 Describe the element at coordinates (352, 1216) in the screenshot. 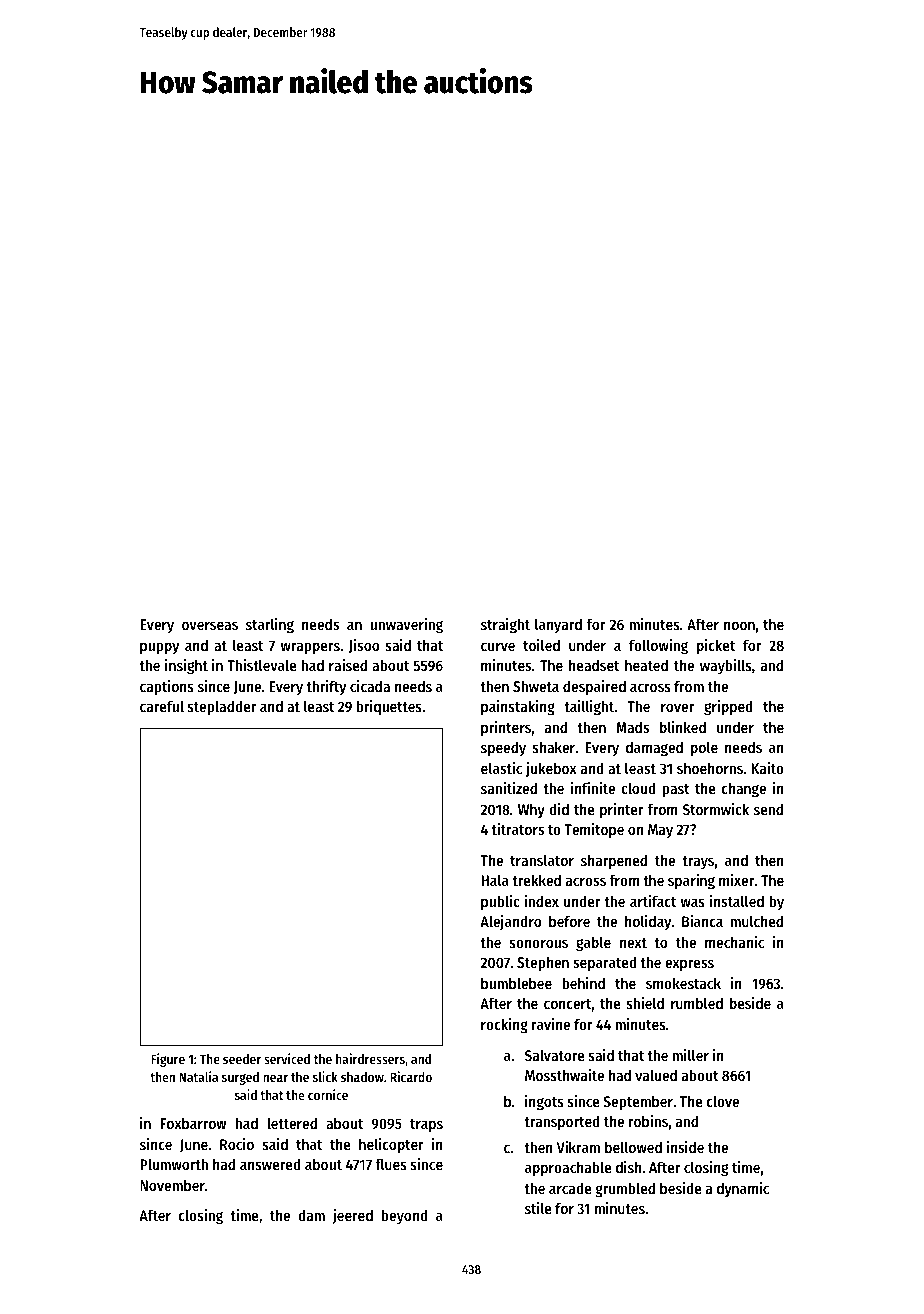

I see `jeered` at that location.
